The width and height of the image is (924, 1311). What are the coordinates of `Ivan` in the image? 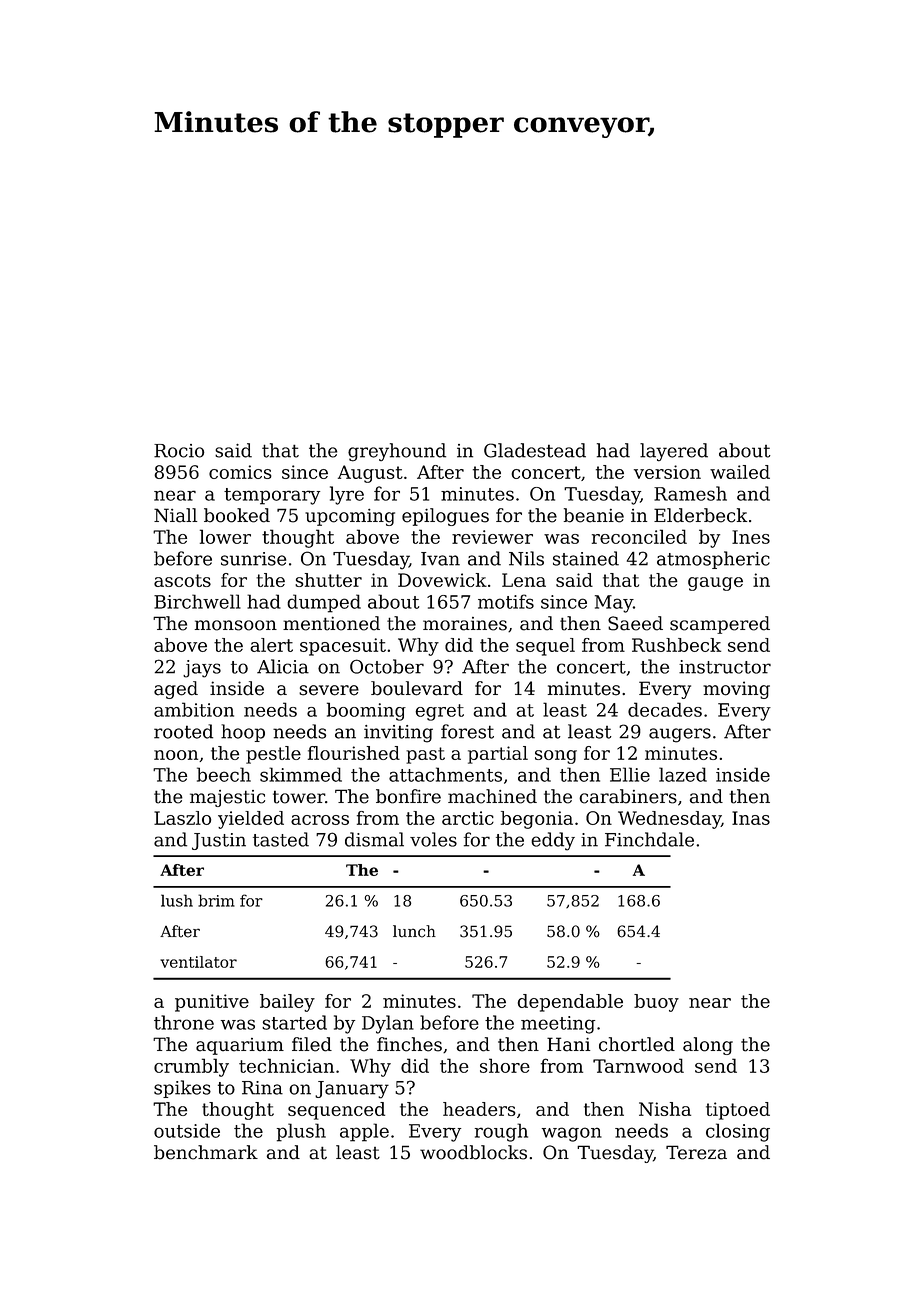 It's located at (440, 559).
